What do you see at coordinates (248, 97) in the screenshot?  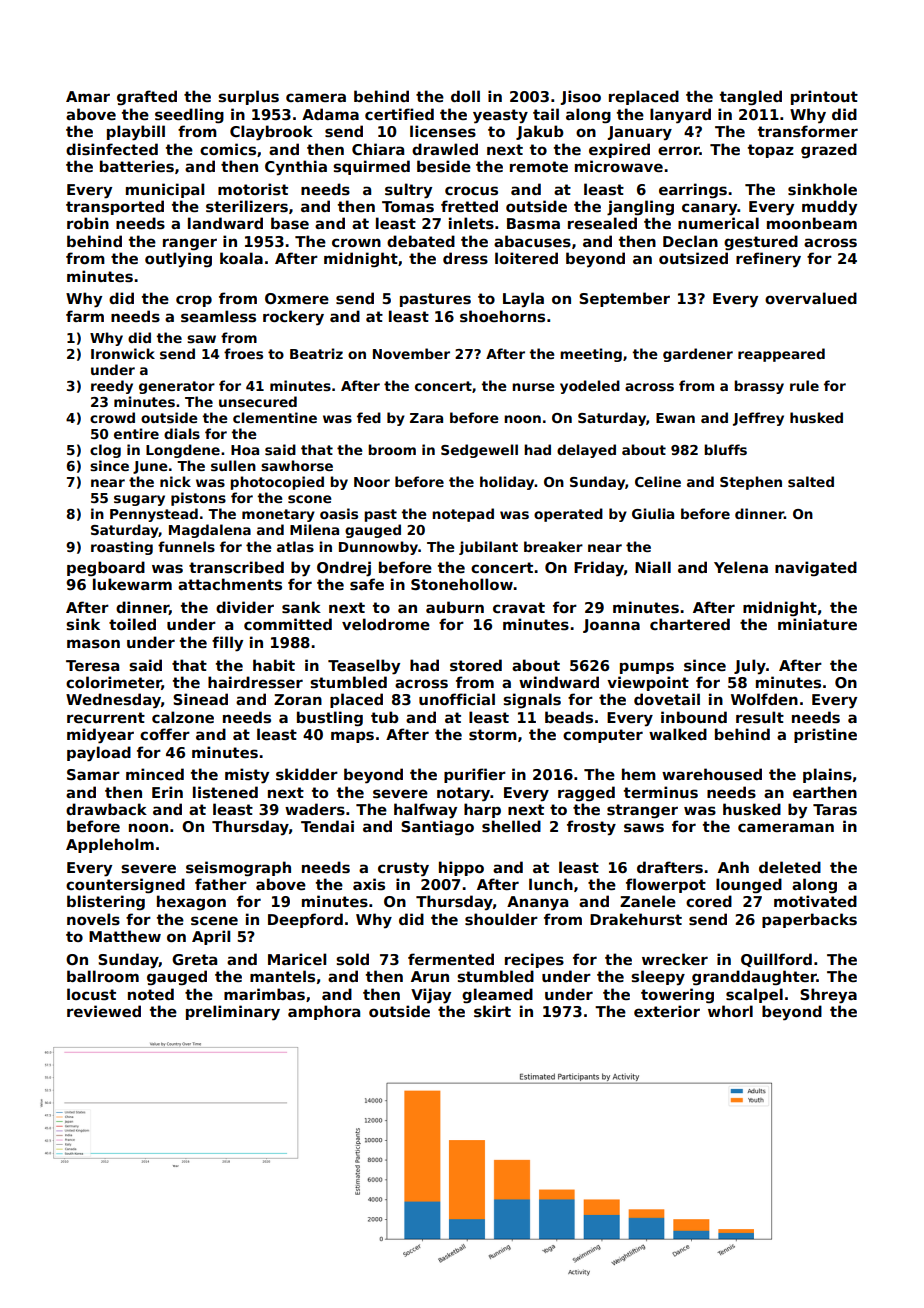 I see `surplus` at bounding box center [248, 97].
